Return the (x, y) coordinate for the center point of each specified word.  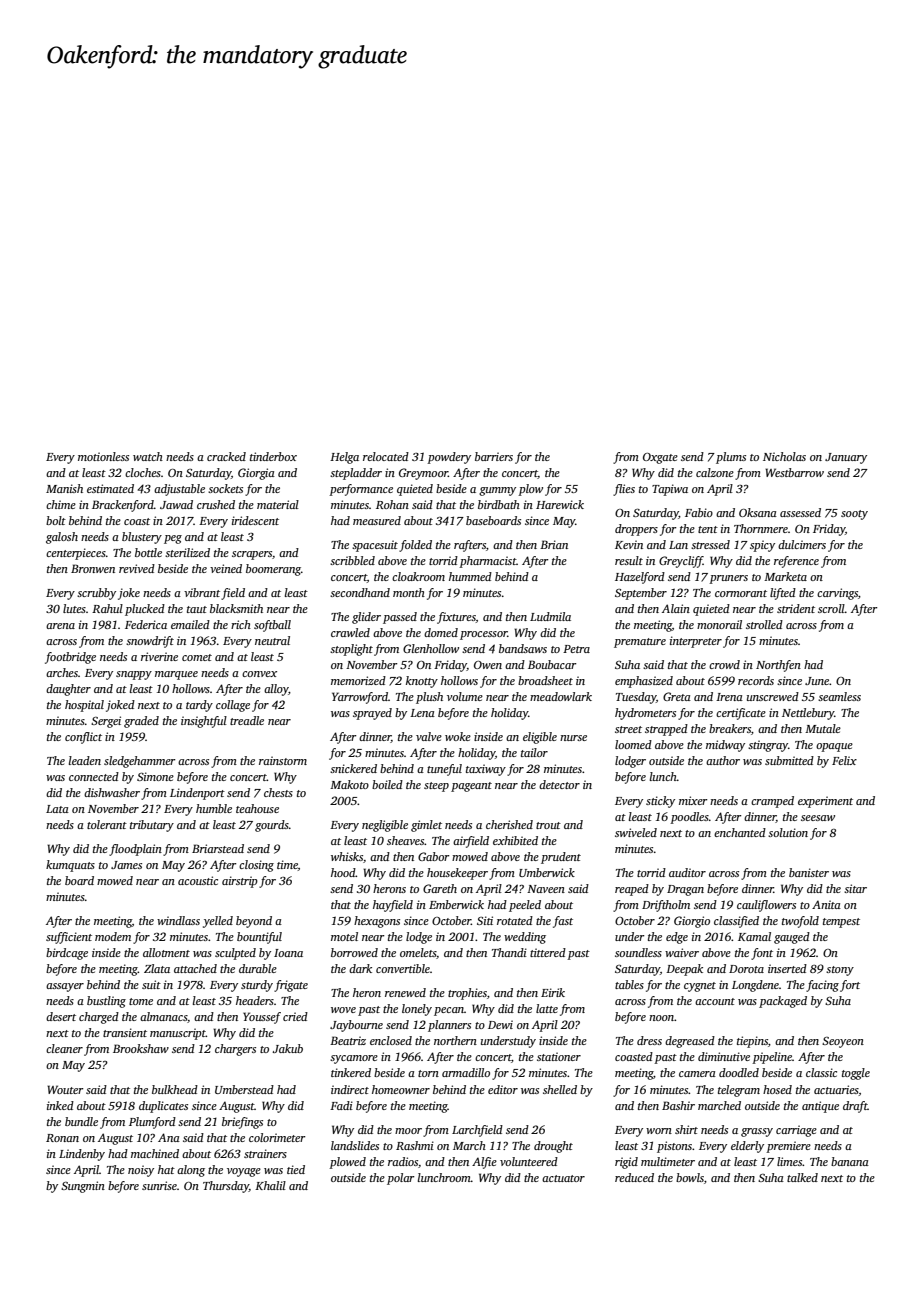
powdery (449, 458)
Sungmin (83, 1187)
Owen (488, 665)
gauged (792, 938)
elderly (747, 1147)
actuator (563, 1178)
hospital (84, 706)
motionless (103, 456)
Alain (676, 608)
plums (731, 458)
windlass (178, 920)
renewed (405, 992)
